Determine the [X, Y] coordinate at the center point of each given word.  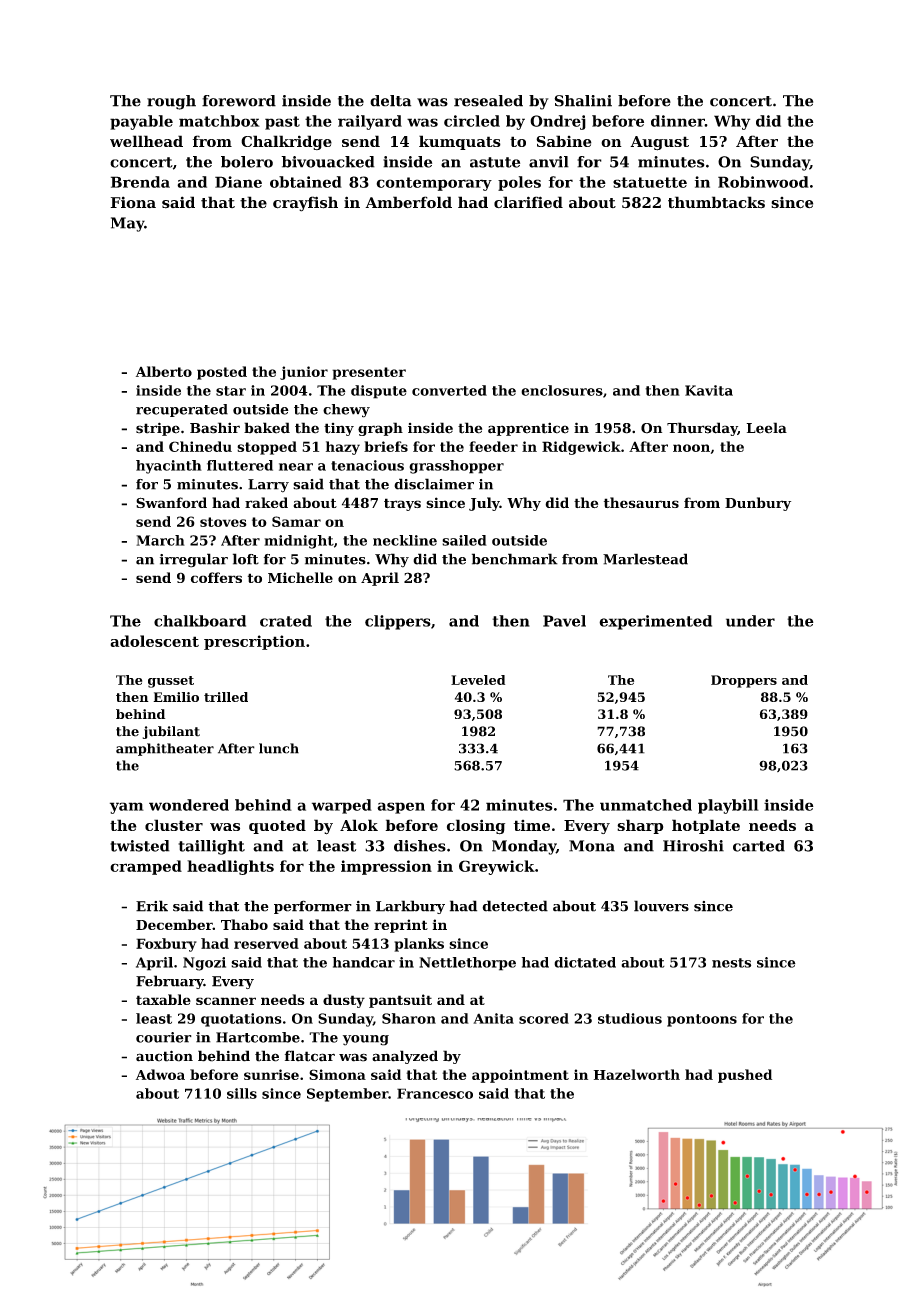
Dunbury [758, 504]
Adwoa [160, 1074]
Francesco [435, 1093]
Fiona [133, 202]
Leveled [478, 680]
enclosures [562, 390]
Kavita [709, 390]
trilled [226, 697]
